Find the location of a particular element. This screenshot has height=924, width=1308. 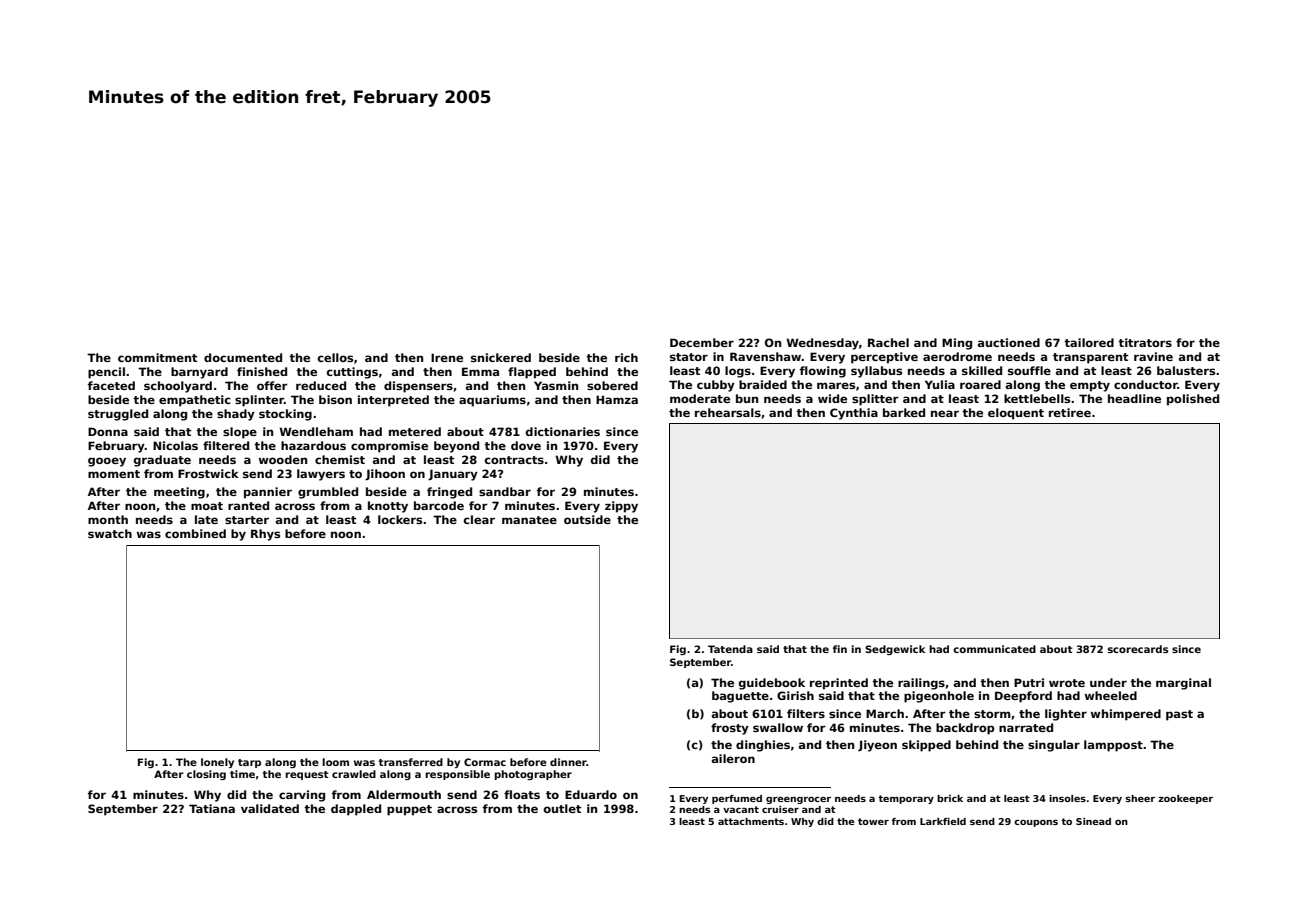

Sedgewick is located at coordinates (895, 650).
